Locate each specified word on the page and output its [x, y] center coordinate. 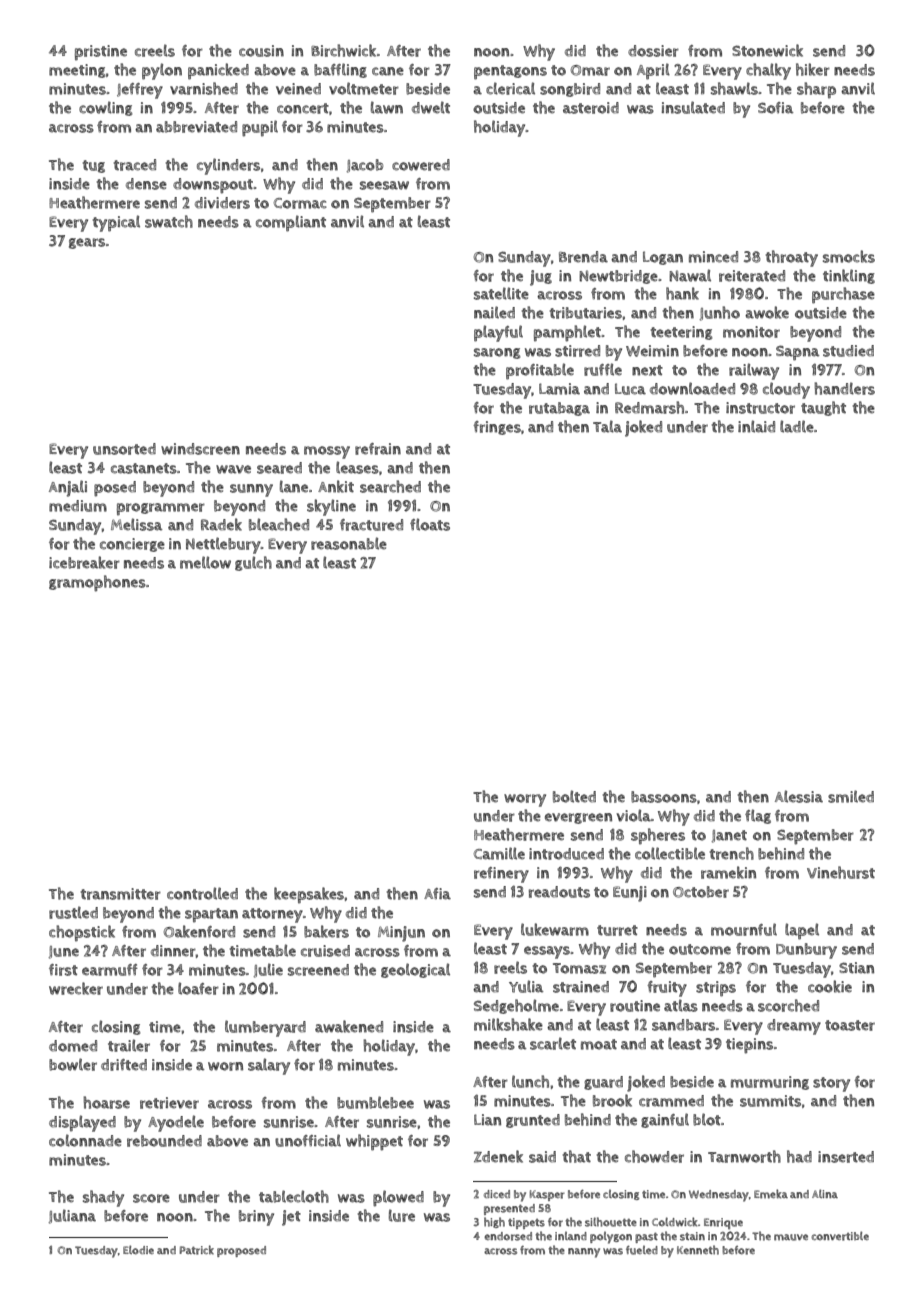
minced [713, 257]
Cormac [300, 203]
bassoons [664, 797]
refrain [378, 449]
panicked [218, 71]
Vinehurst [841, 872]
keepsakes [309, 895]
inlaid [756, 426]
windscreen [200, 449]
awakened [349, 1026]
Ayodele [176, 1123]
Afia [437, 894]
